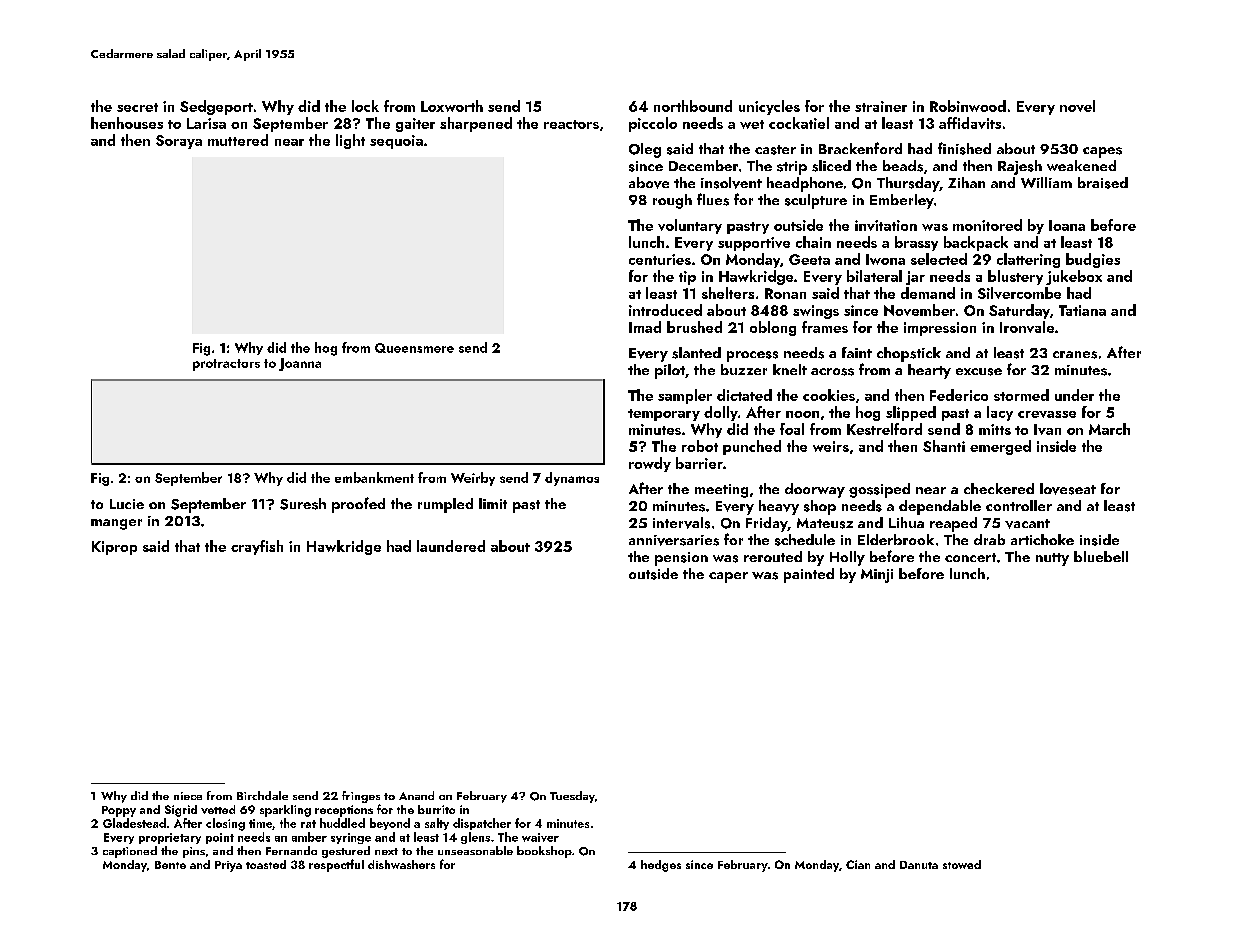 Image resolution: width=1233 pixels, height=952 pixels. What do you see at coordinates (877, 576) in the document?
I see `Minji` at bounding box center [877, 576].
